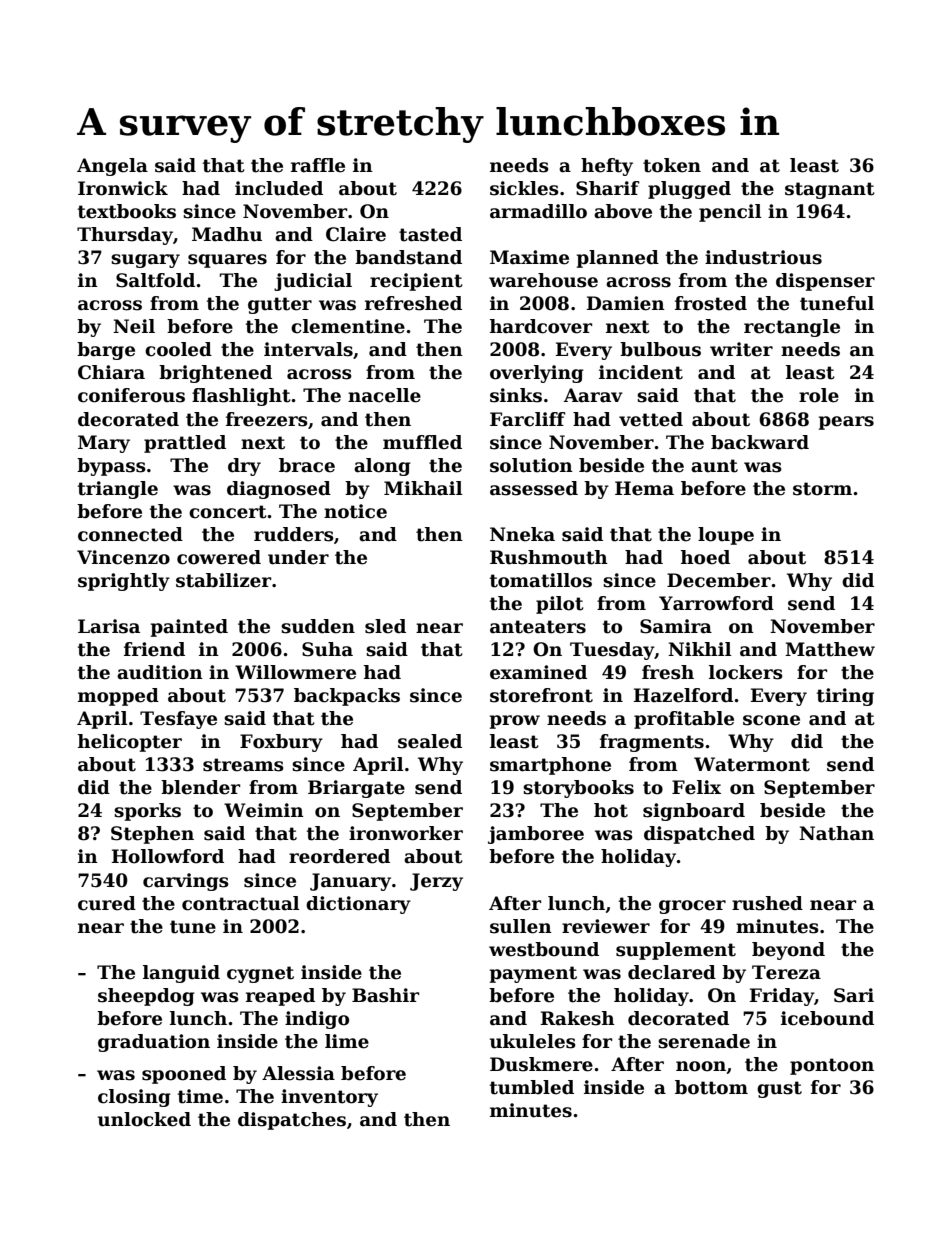 Image resolution: width=952 pixels, height=1233 pixels. What do you see at coordinates (131, 395) in the image?
I see `coniferous` at bounding box center [131, 395].
